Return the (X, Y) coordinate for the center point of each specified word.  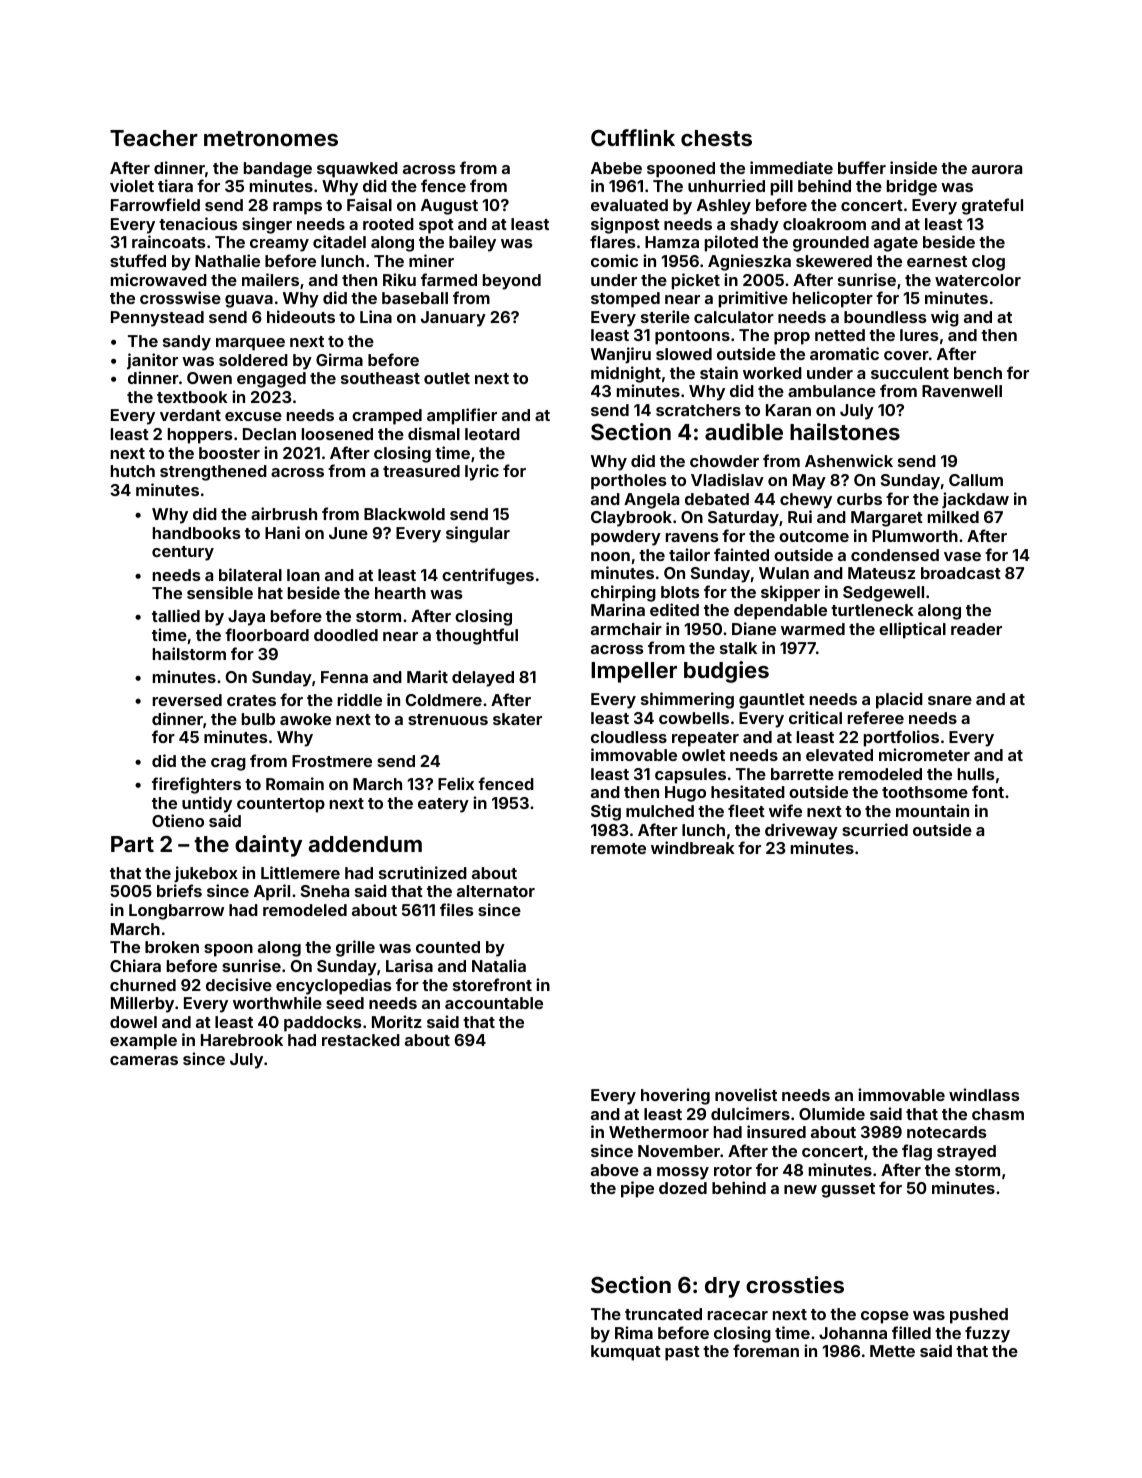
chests (716, 138)
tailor (689, 554)
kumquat (626, 1353)
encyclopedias (334, 986)
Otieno (178, 820)
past (682, 1353)
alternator (496, 891)
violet (132, 185)
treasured (421, 471)
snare (950, 700)
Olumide (832, 1113)
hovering (675, 1096)
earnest (937, 261)
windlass (984, 1094)
